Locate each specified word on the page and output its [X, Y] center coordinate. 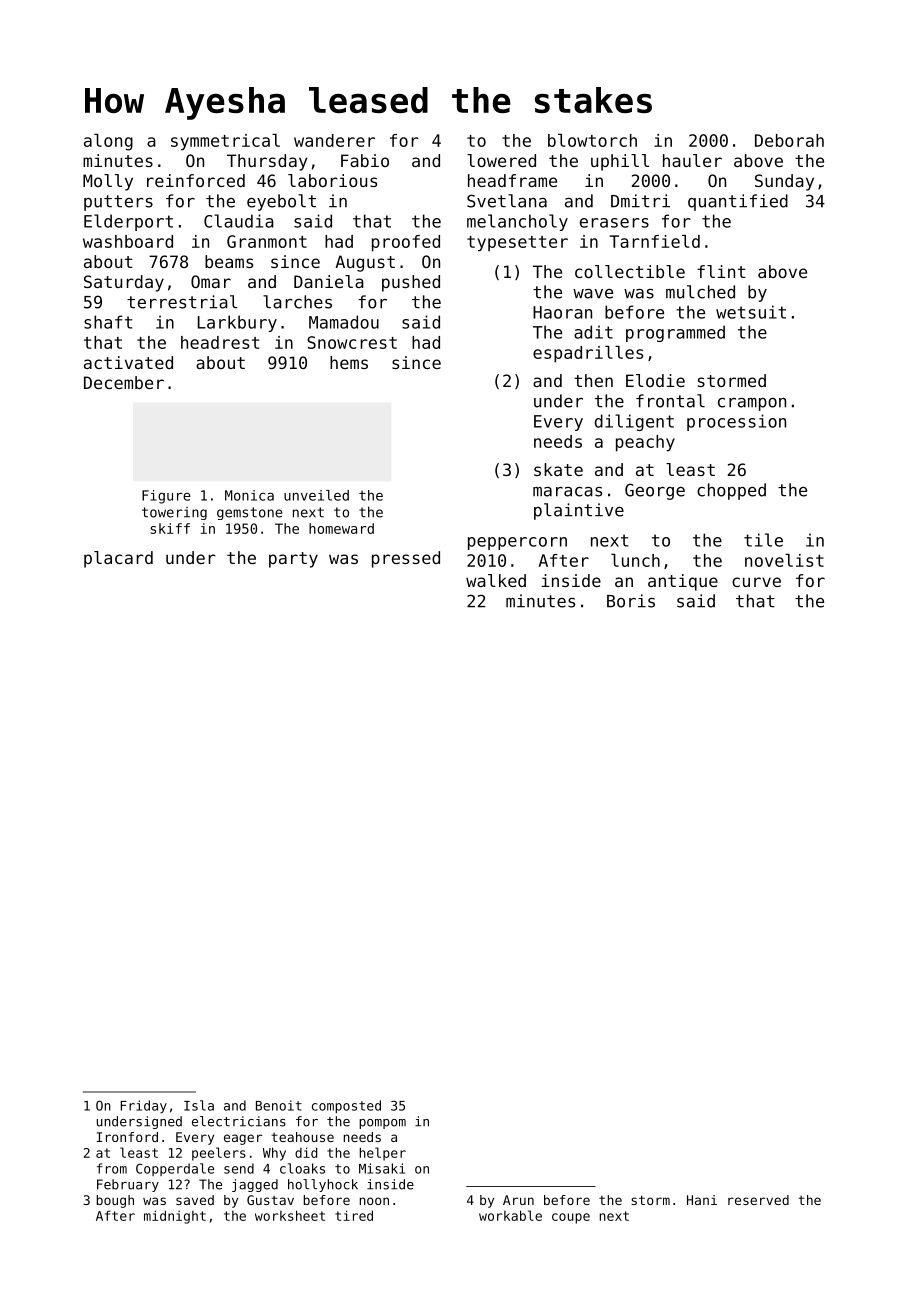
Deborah [789, 140]
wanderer [334, 140]
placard [118, 559]
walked [496, 580]
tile [763, 540]
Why [274, 1154]
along [108, 142]
